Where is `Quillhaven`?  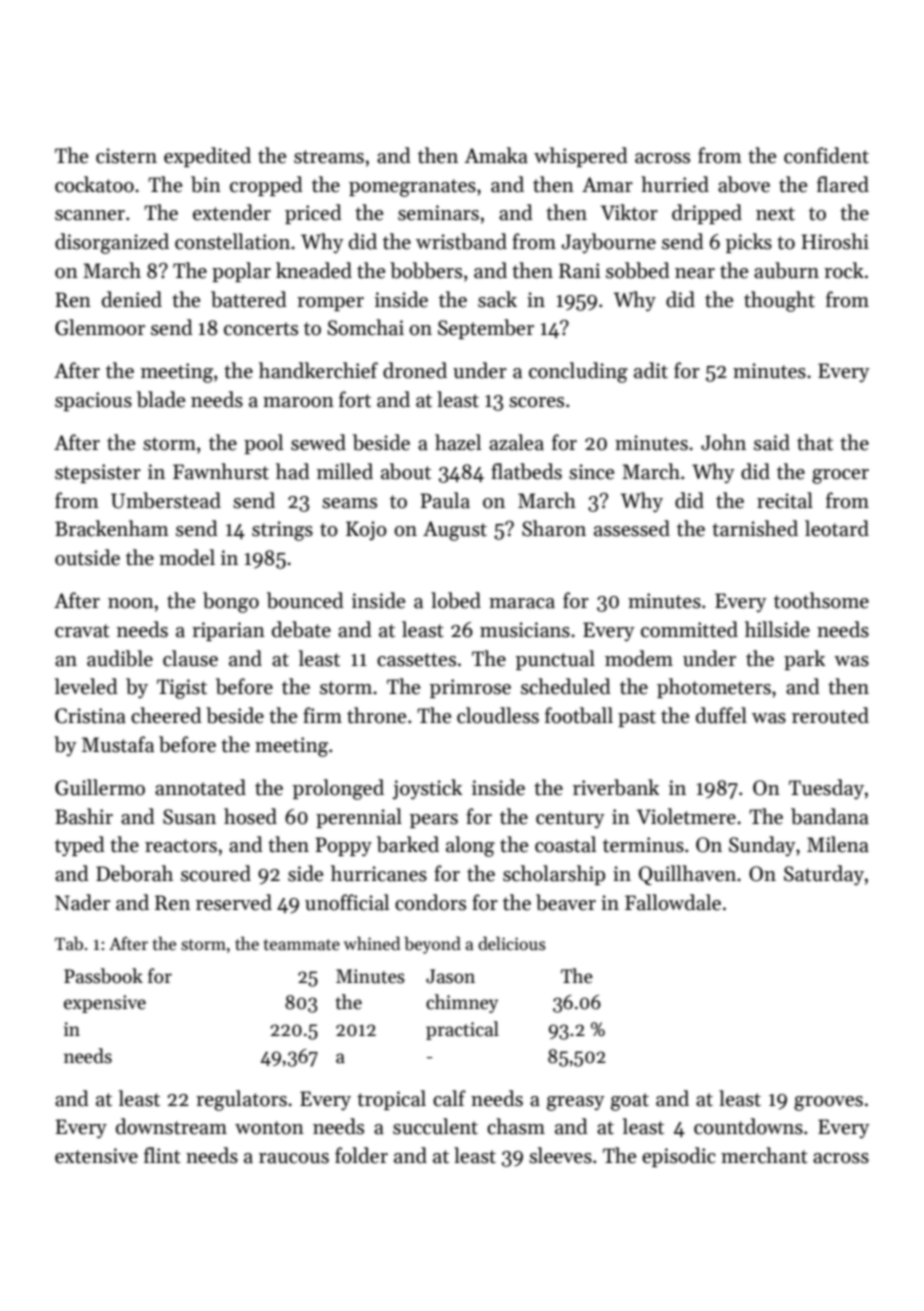 Quillhaven is located at coordinates (687, 875).
